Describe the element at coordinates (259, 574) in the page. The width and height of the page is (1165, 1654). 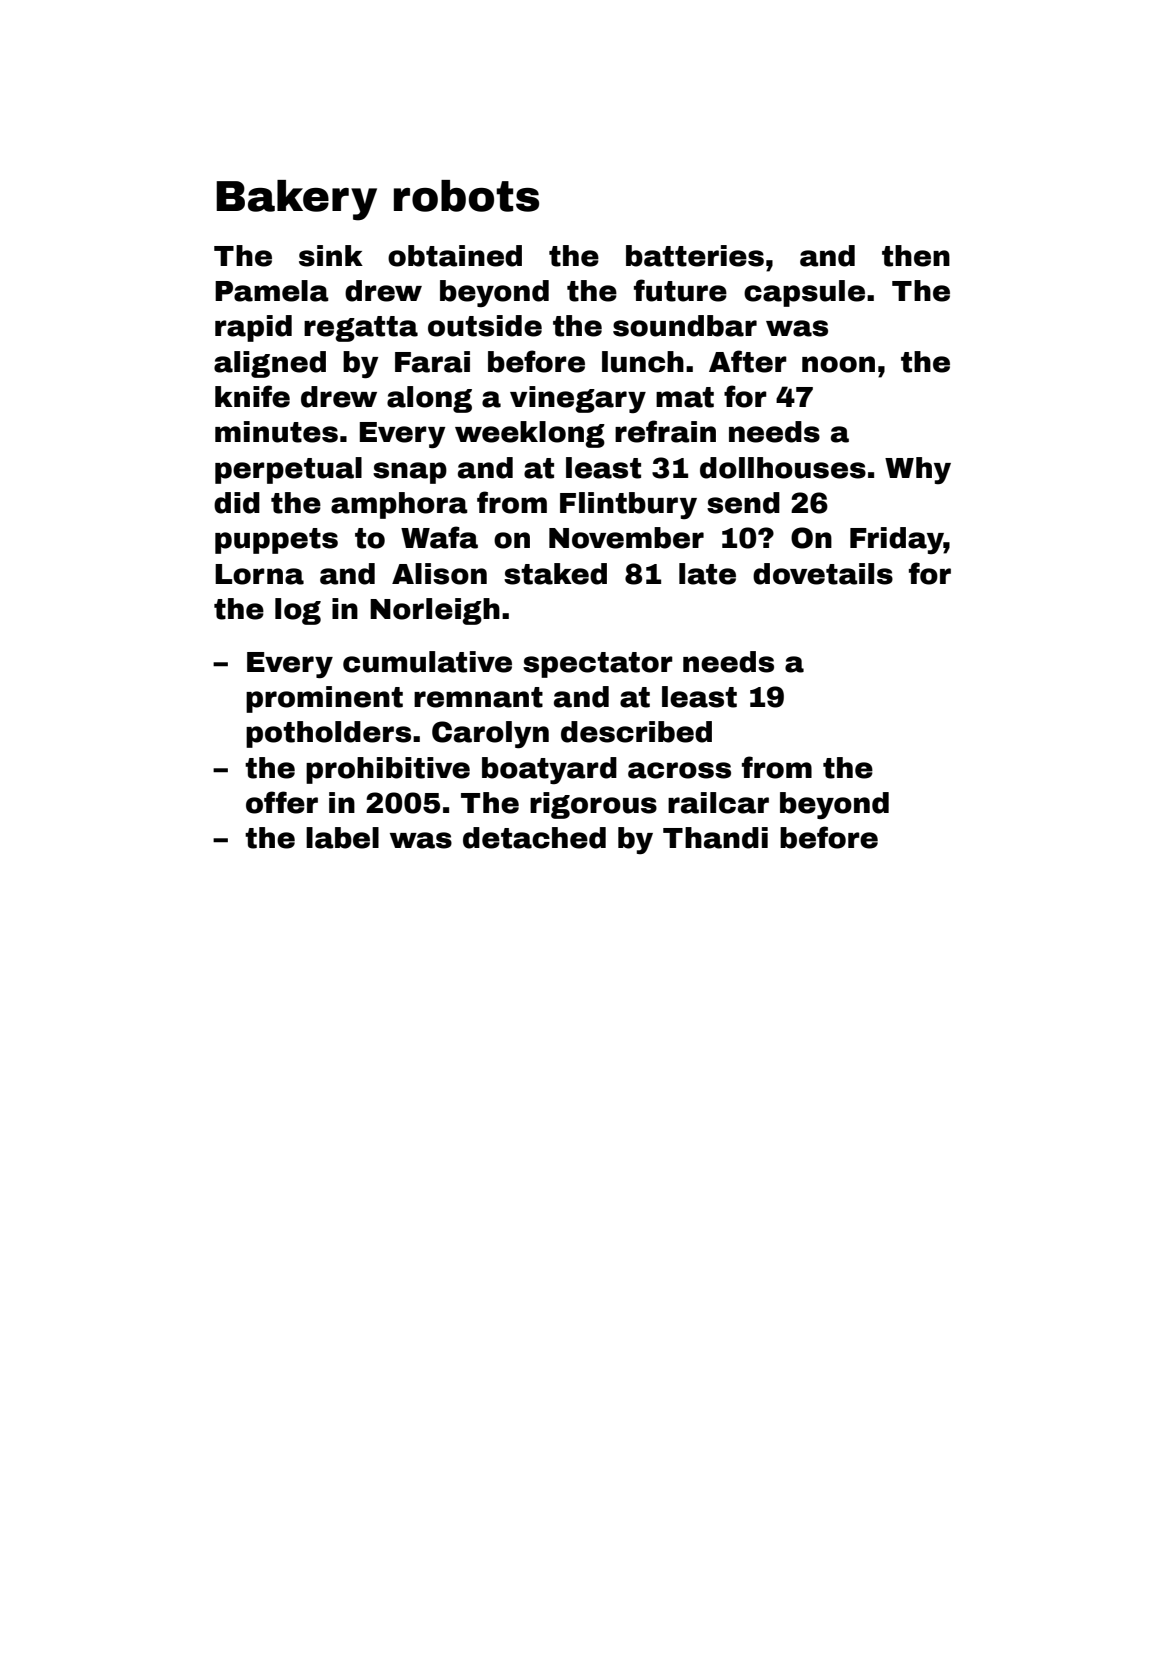
I see `Lorna` at that location.
